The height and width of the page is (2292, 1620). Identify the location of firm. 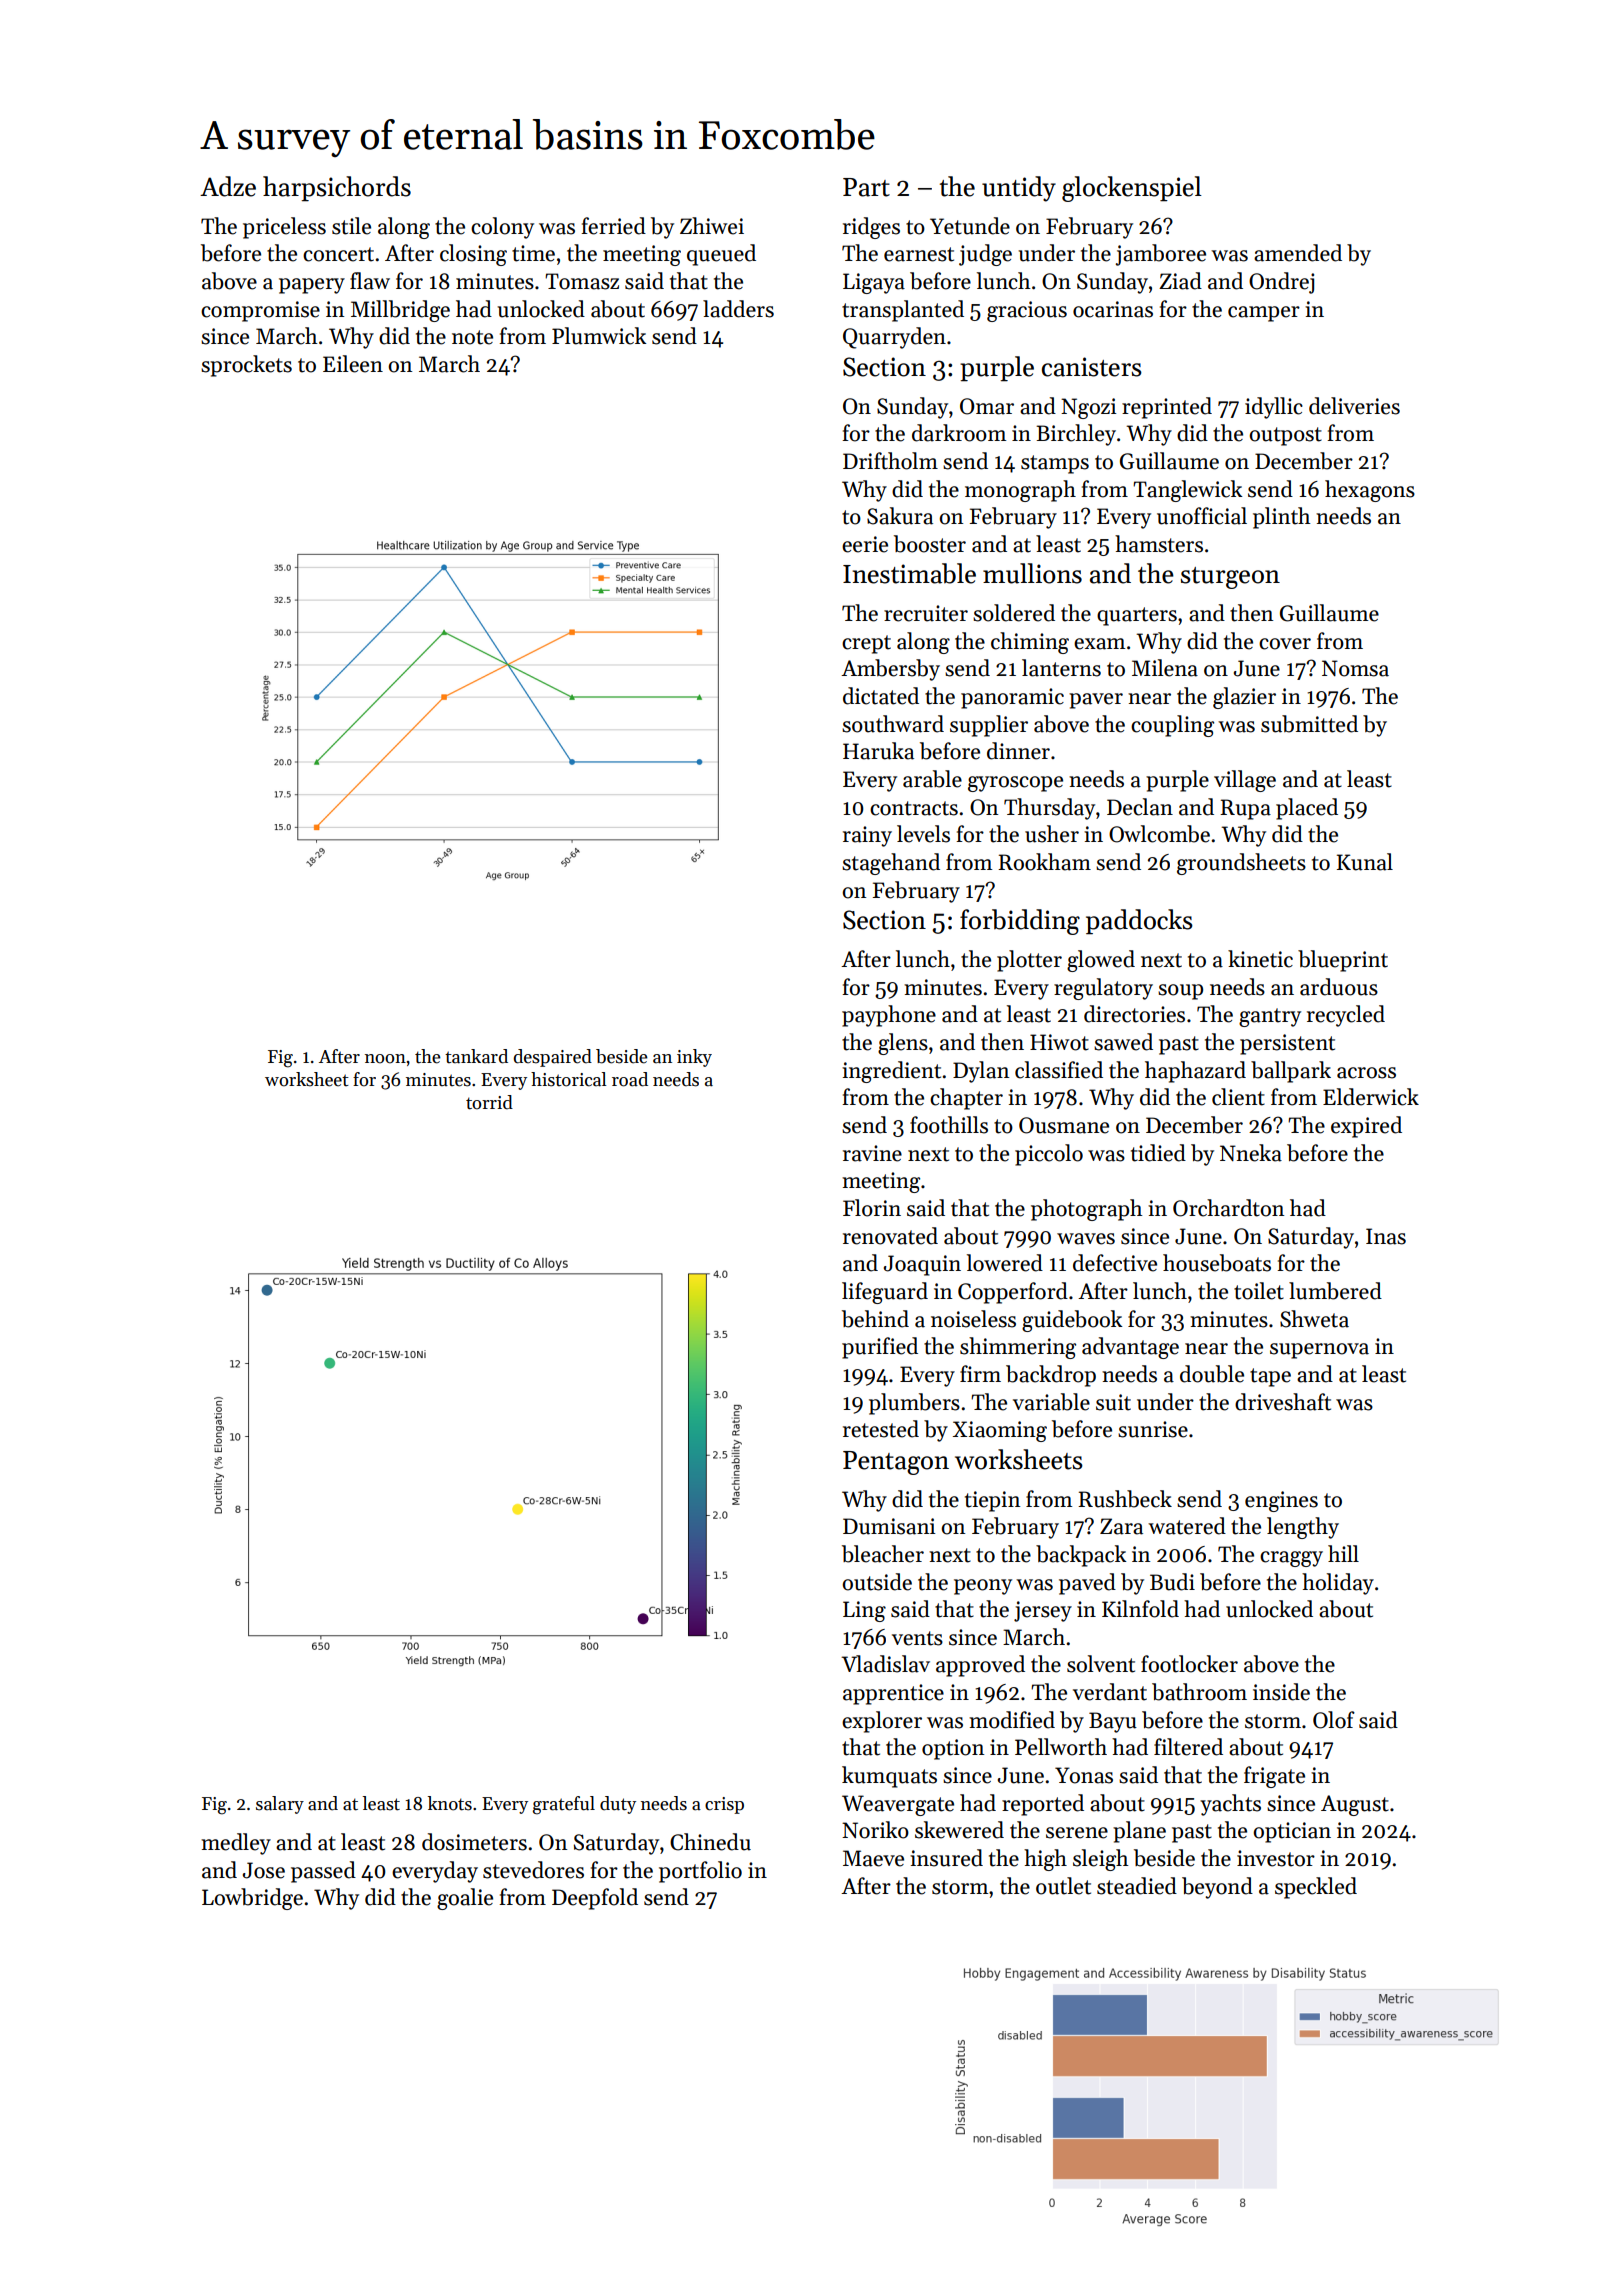
(980, 1373).
